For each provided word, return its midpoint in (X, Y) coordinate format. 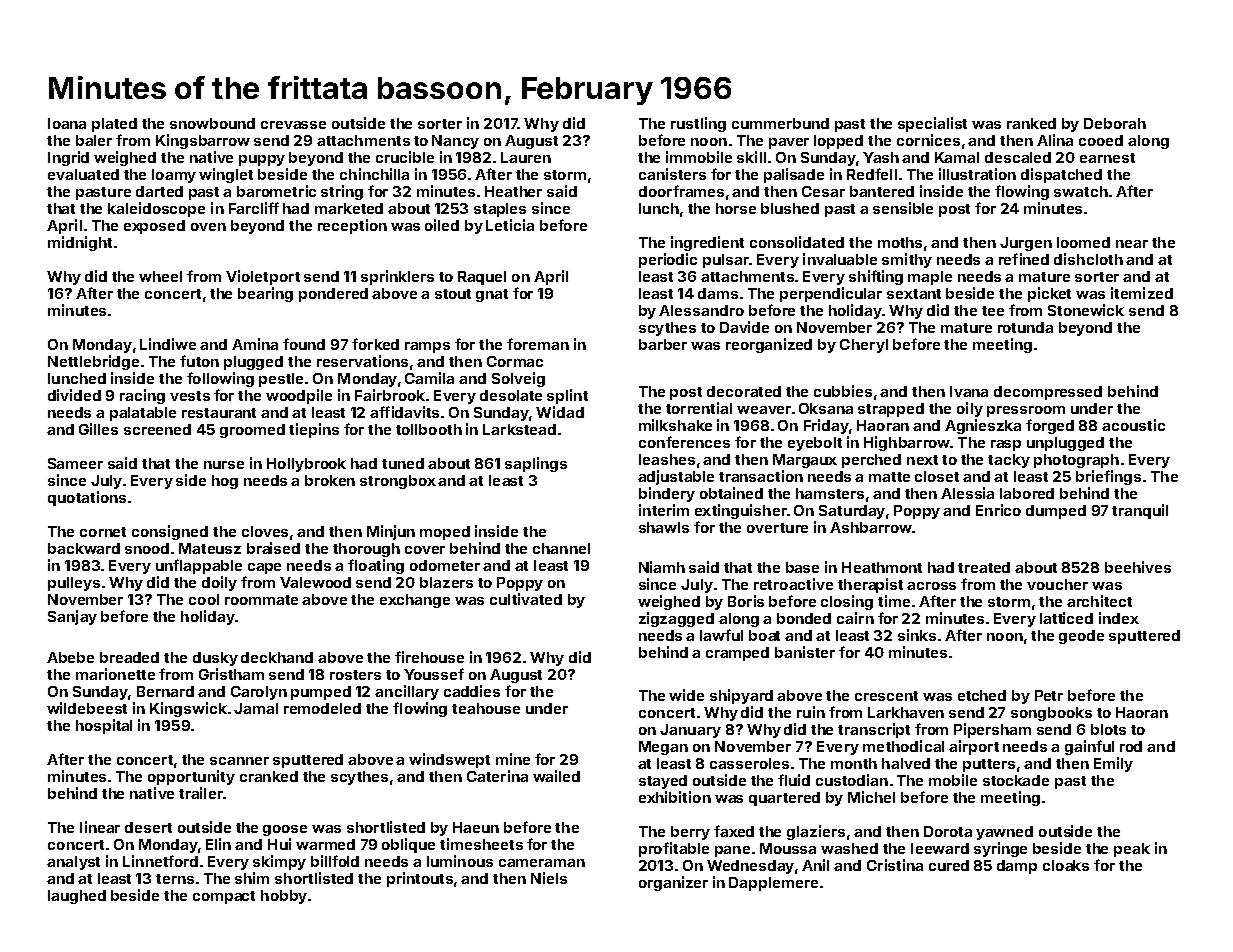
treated (984, 567)
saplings (536, 464)
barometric (276, 191)
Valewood (315, 582)
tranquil (1140, 511)
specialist (932, 124)
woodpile (299, 396)
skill (751, 157)
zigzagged (676, 619)
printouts (420, 879)
